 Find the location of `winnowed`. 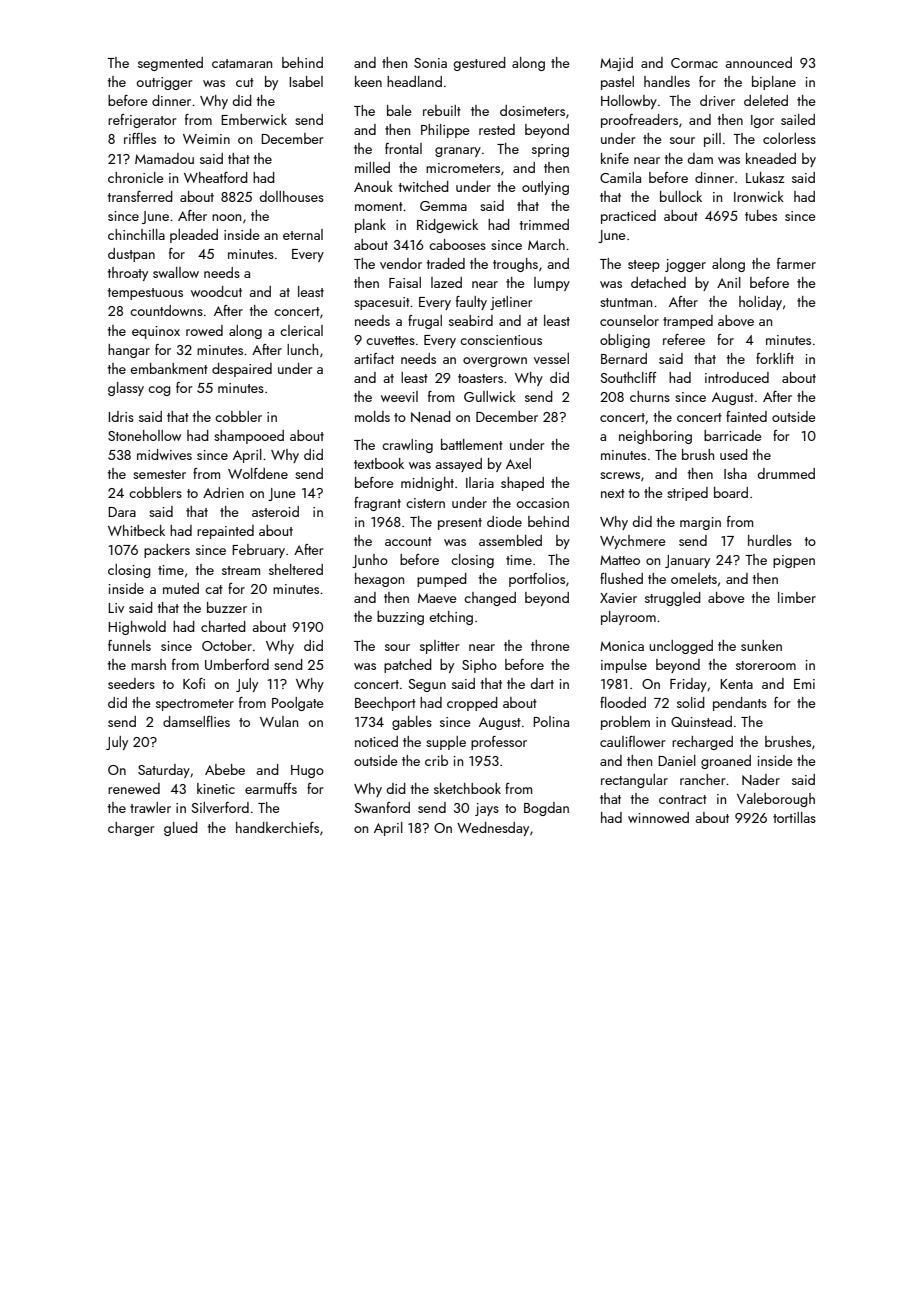

winnowed is located at coordinates (658, 817).
